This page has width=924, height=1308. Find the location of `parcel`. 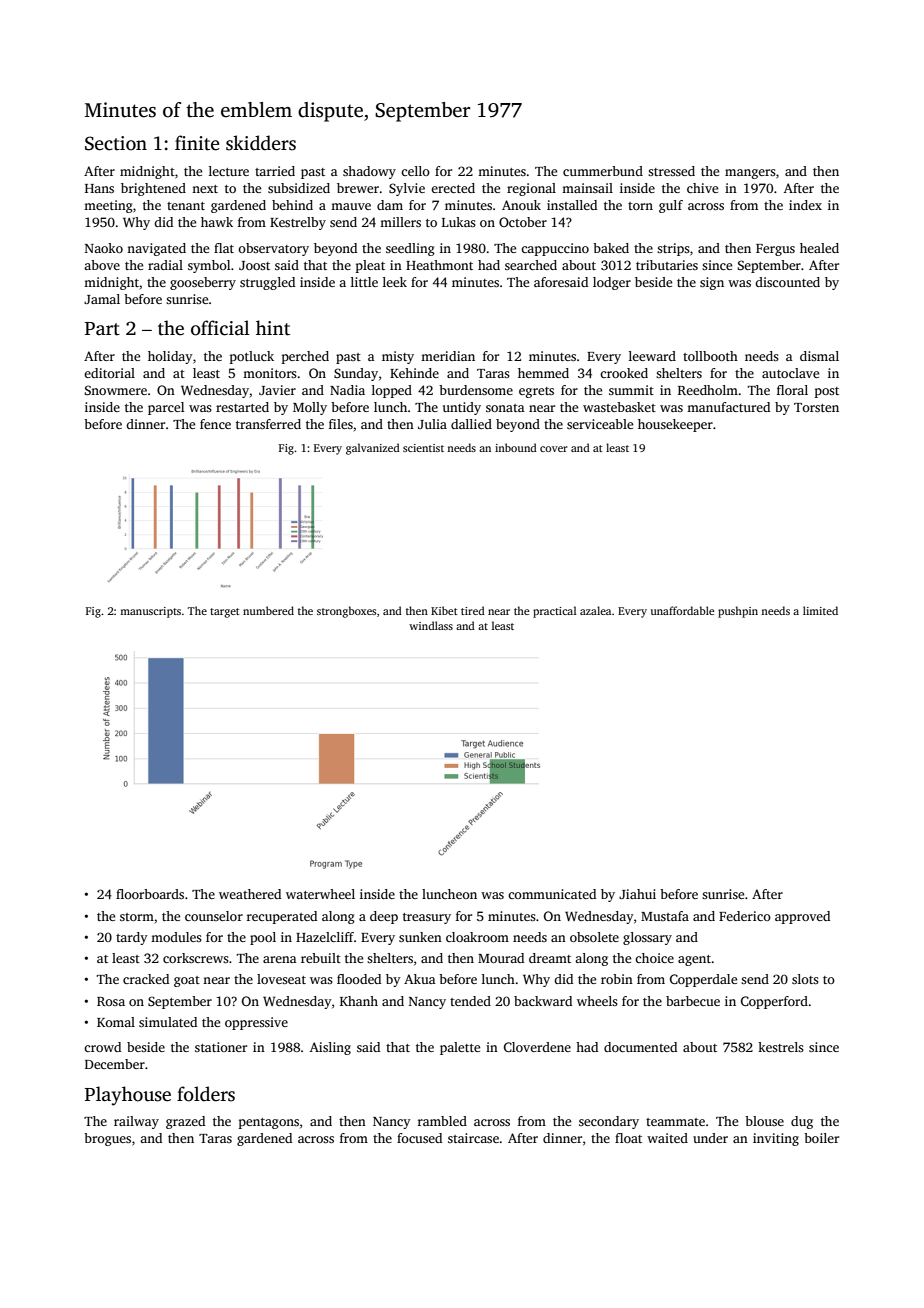

parcel is located at coordinates (166, 408).
